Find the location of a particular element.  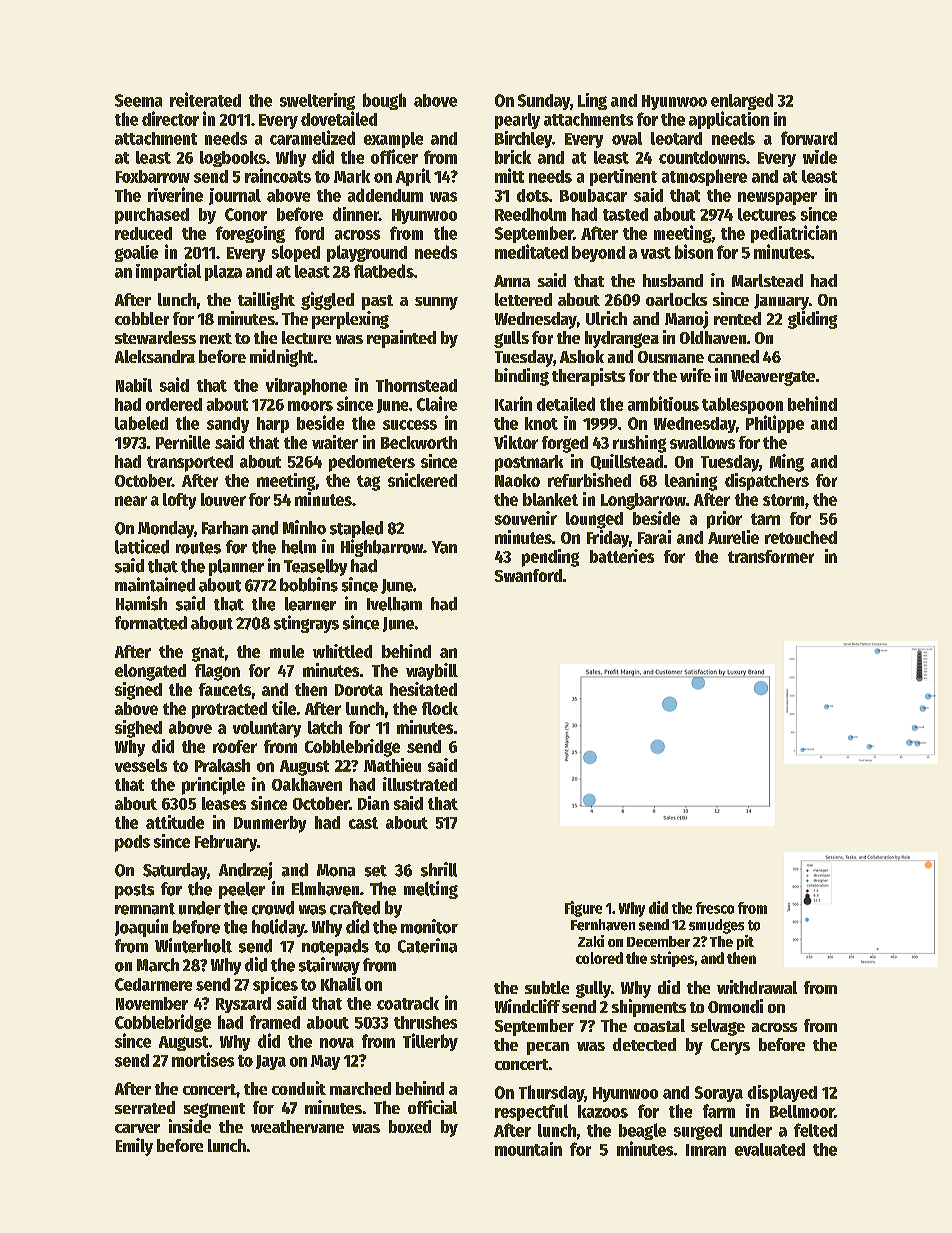

leaning is located at coordinates (691, 482).
